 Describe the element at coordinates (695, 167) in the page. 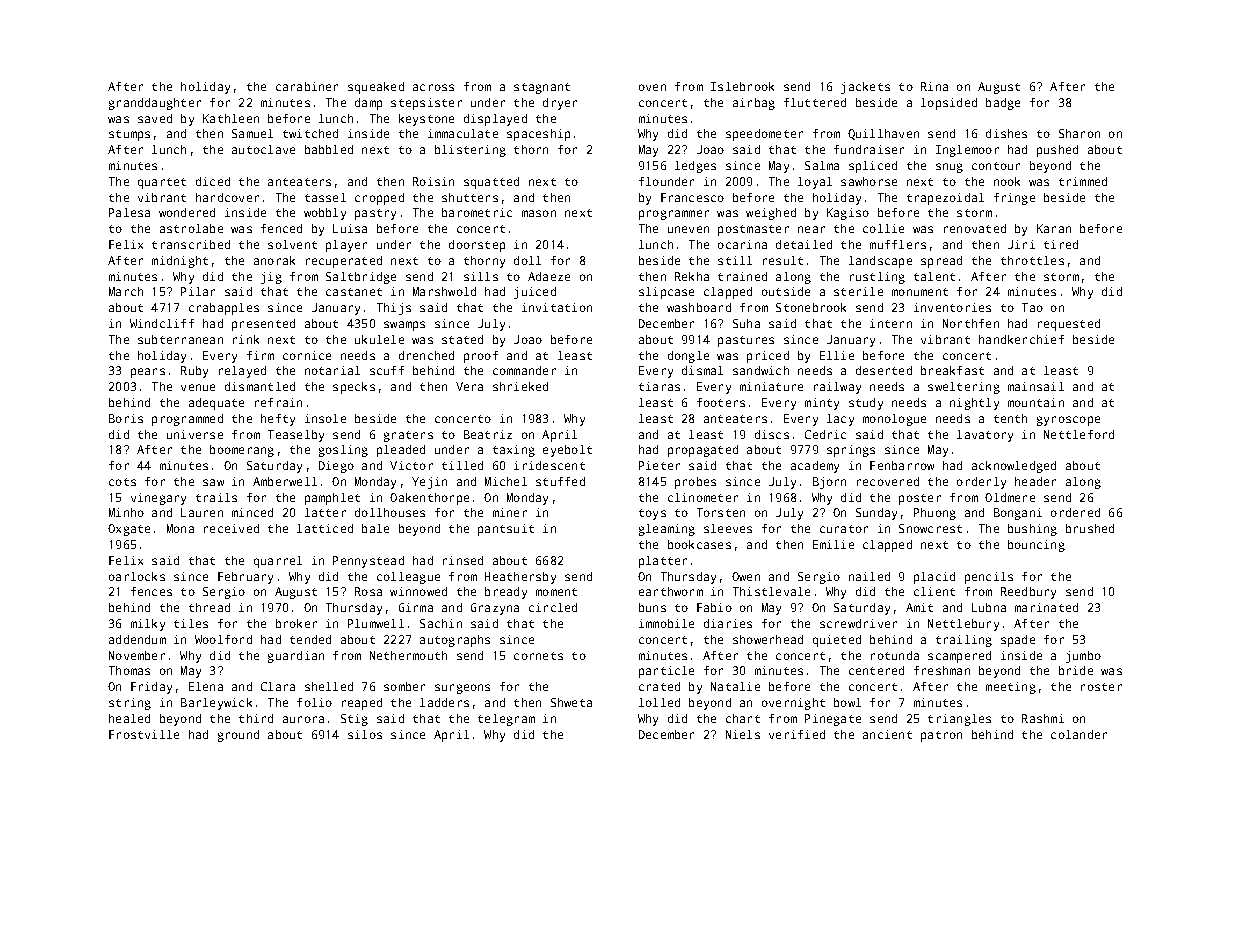

I see `ledges` at that location.
